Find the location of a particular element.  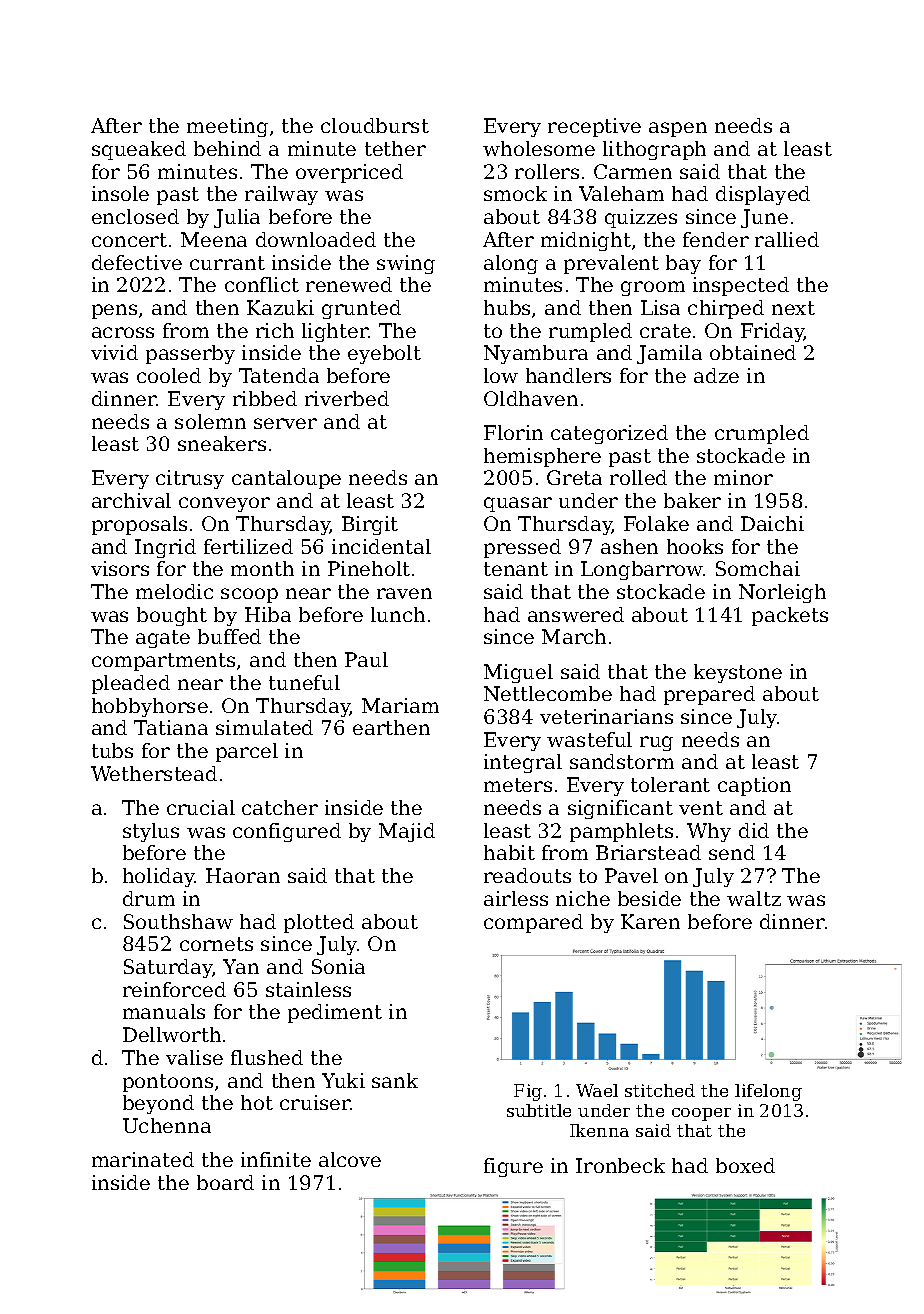

Julia is located at coordinates (237, 218).
